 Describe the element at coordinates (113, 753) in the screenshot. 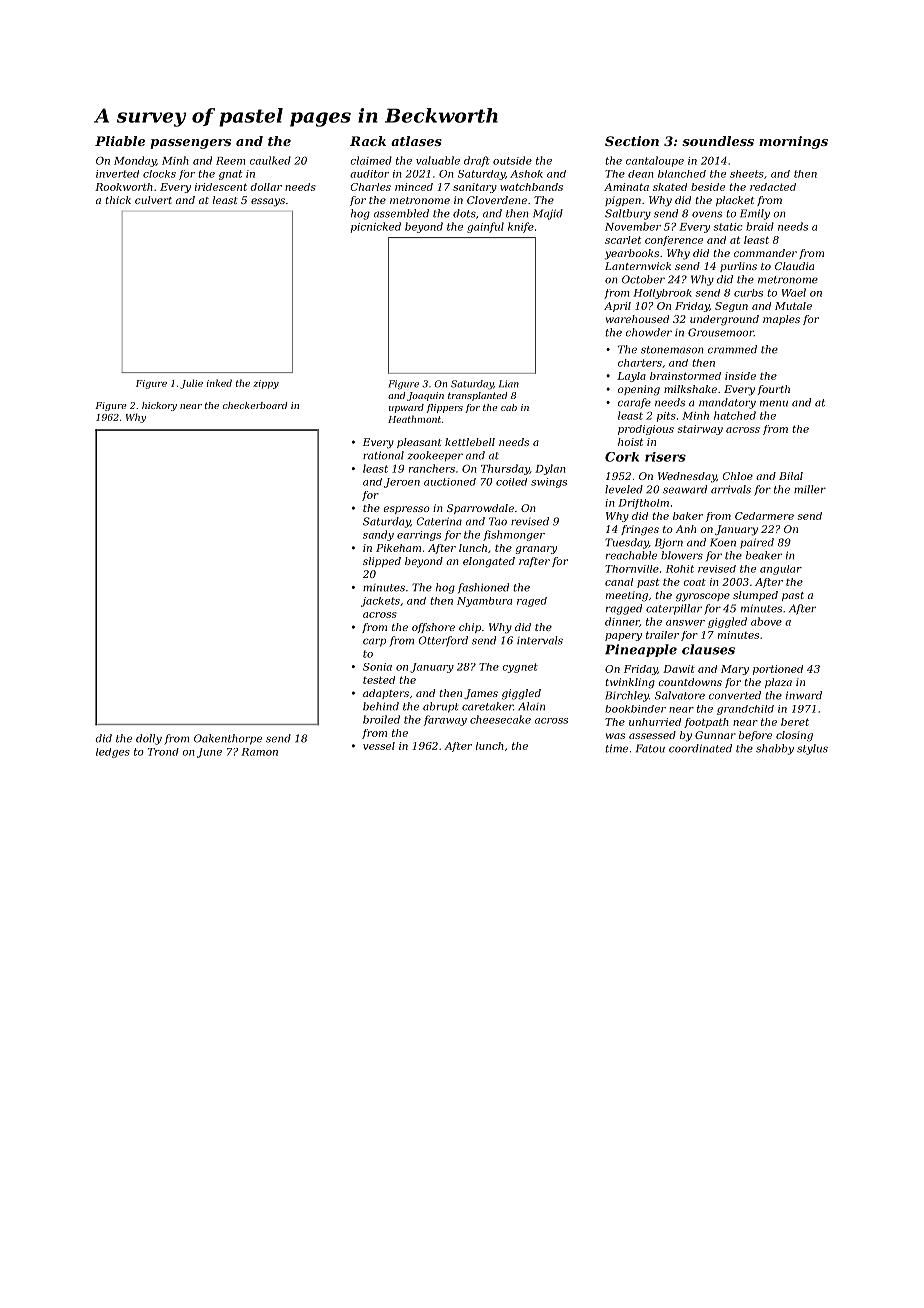

I see `ledges` at that location.
